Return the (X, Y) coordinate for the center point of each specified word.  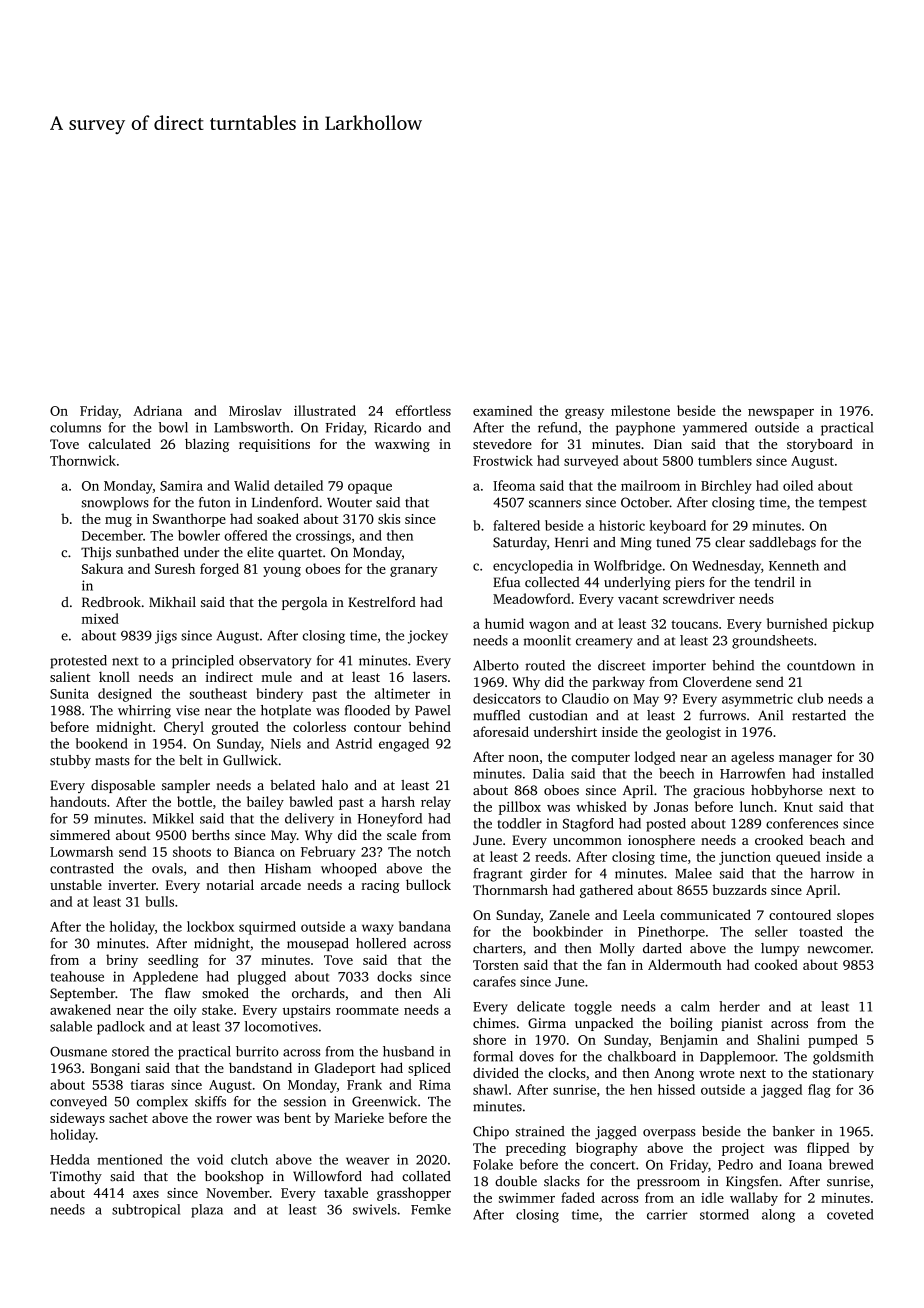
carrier (667, 1214)
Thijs (96, 553)
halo (335, 785)
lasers (430, 676)
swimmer (527, 1198)
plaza (207, 1211)
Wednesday (726, 567)
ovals (167, 868)
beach (827, 839)
